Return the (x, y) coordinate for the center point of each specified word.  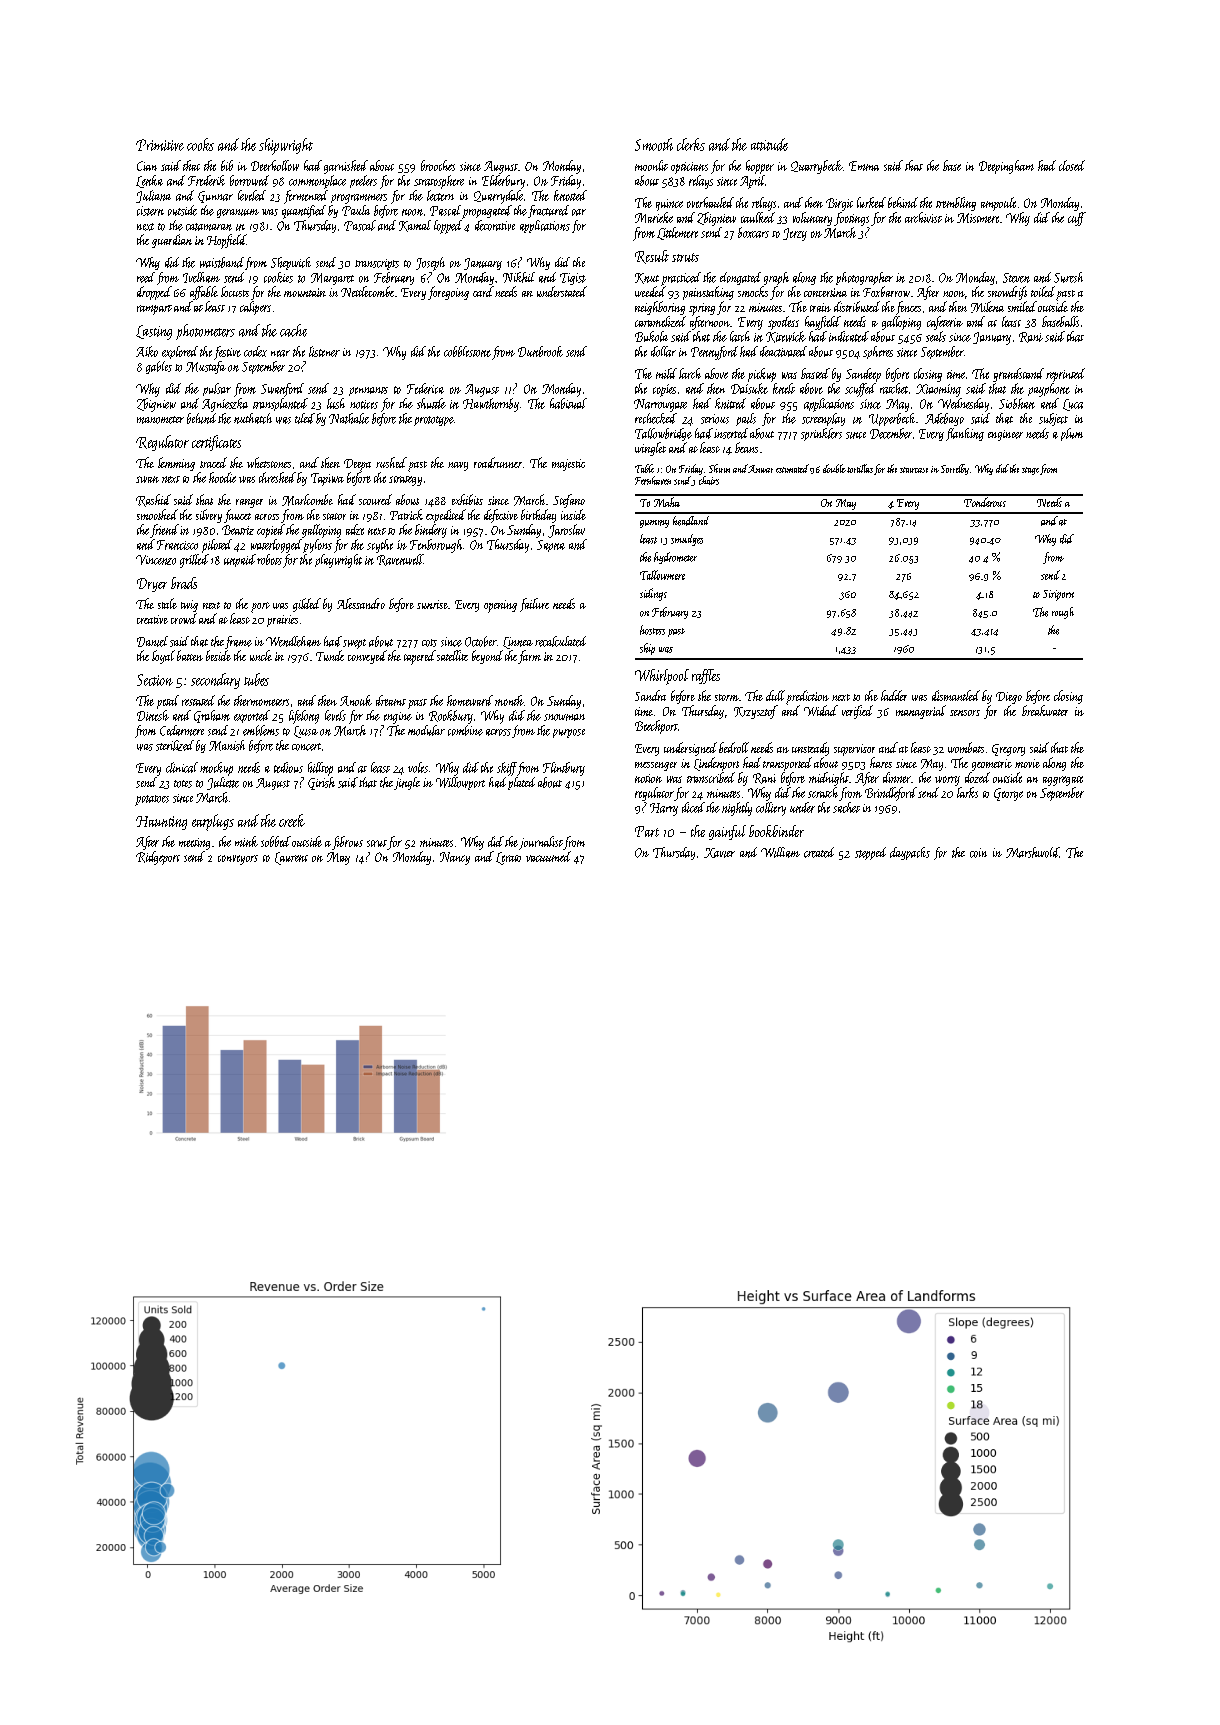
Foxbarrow (886, 291)
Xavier (719, 853)
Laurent (291, 858)
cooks (200, 144)
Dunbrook (540, 351)
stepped (870, 853)
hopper (760, 167)
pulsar (217, 389)
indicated (849, 336)
